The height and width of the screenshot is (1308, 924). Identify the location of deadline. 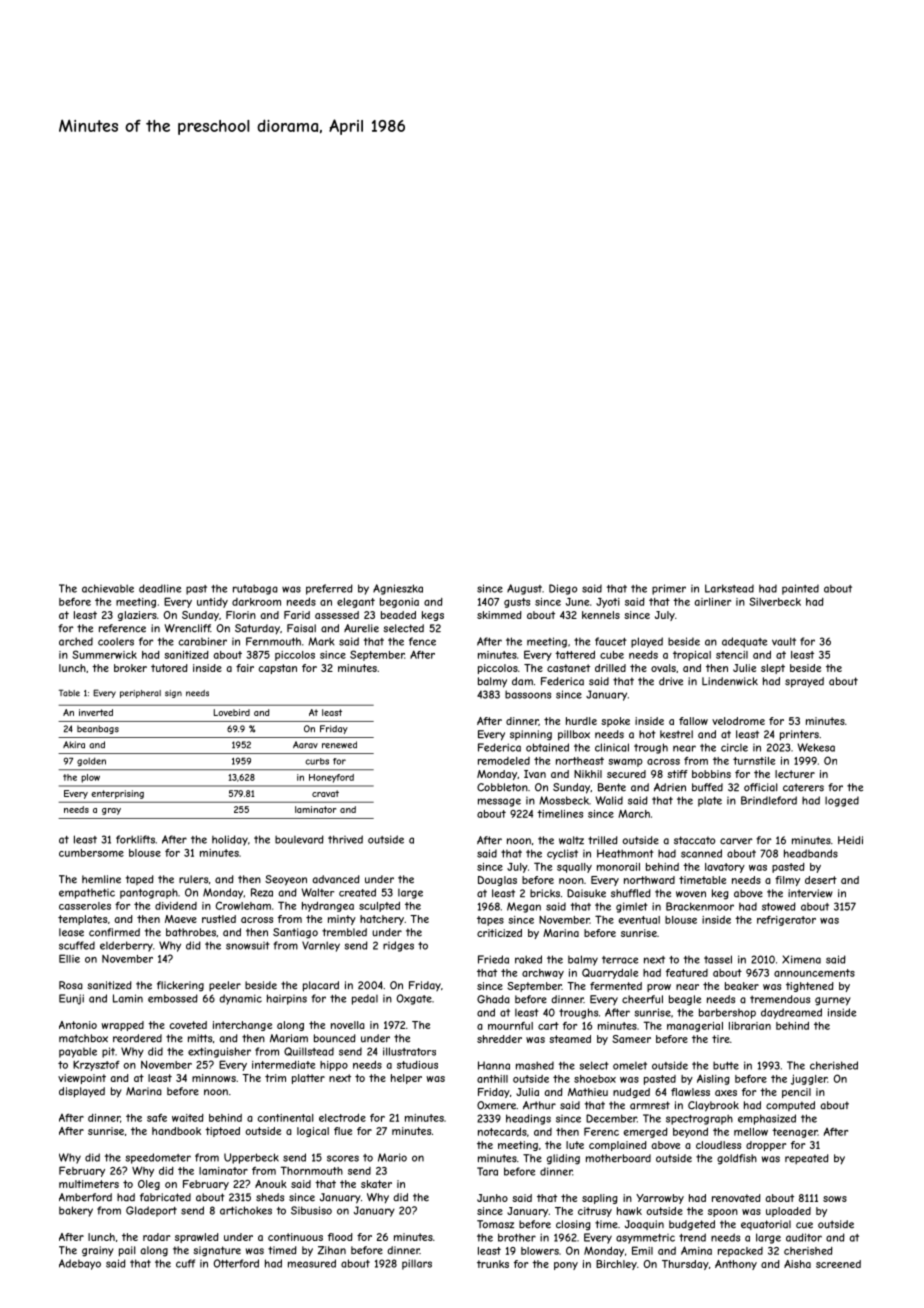
(160, 588).
